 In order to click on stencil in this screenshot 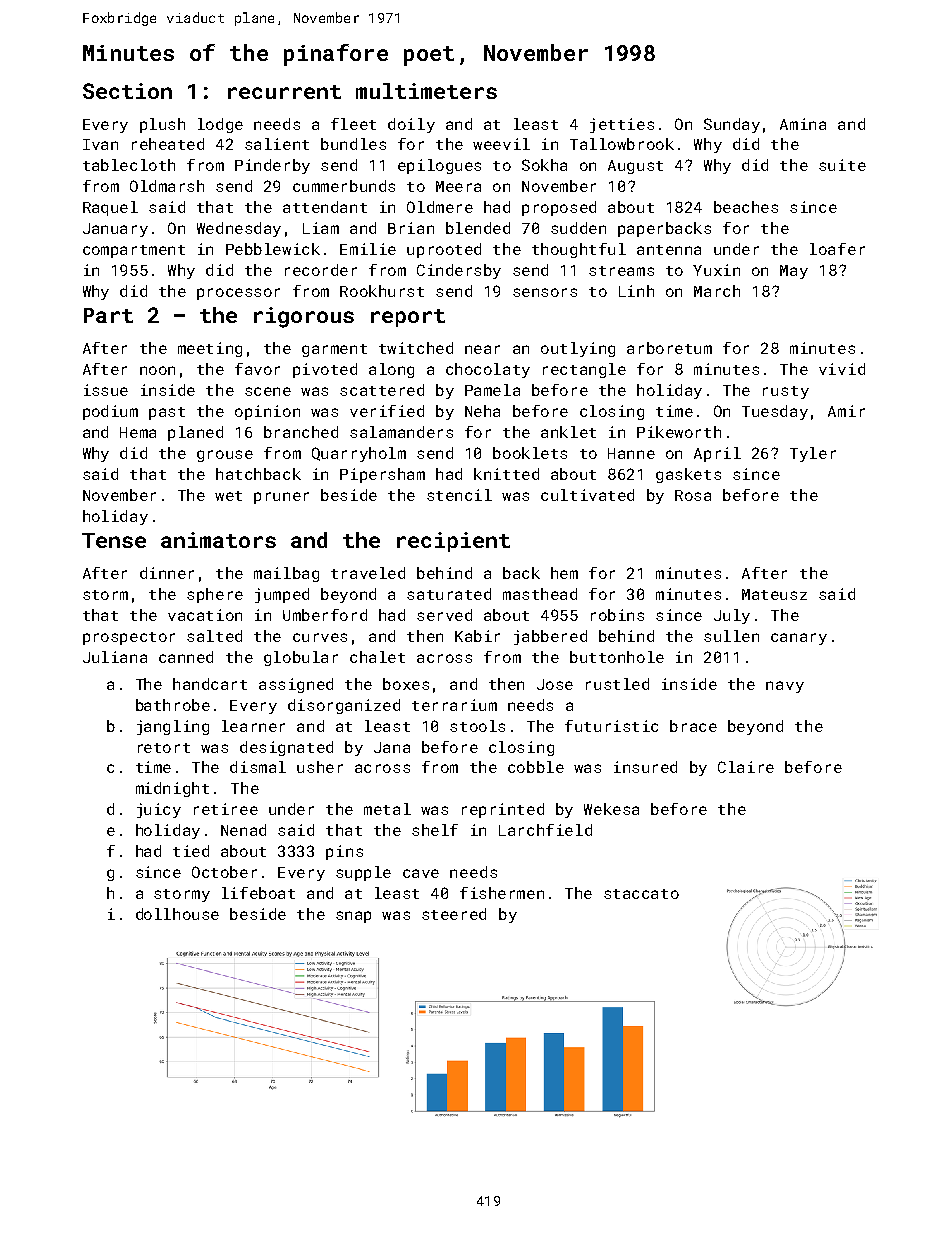, I will do `click(459, 495)`.
